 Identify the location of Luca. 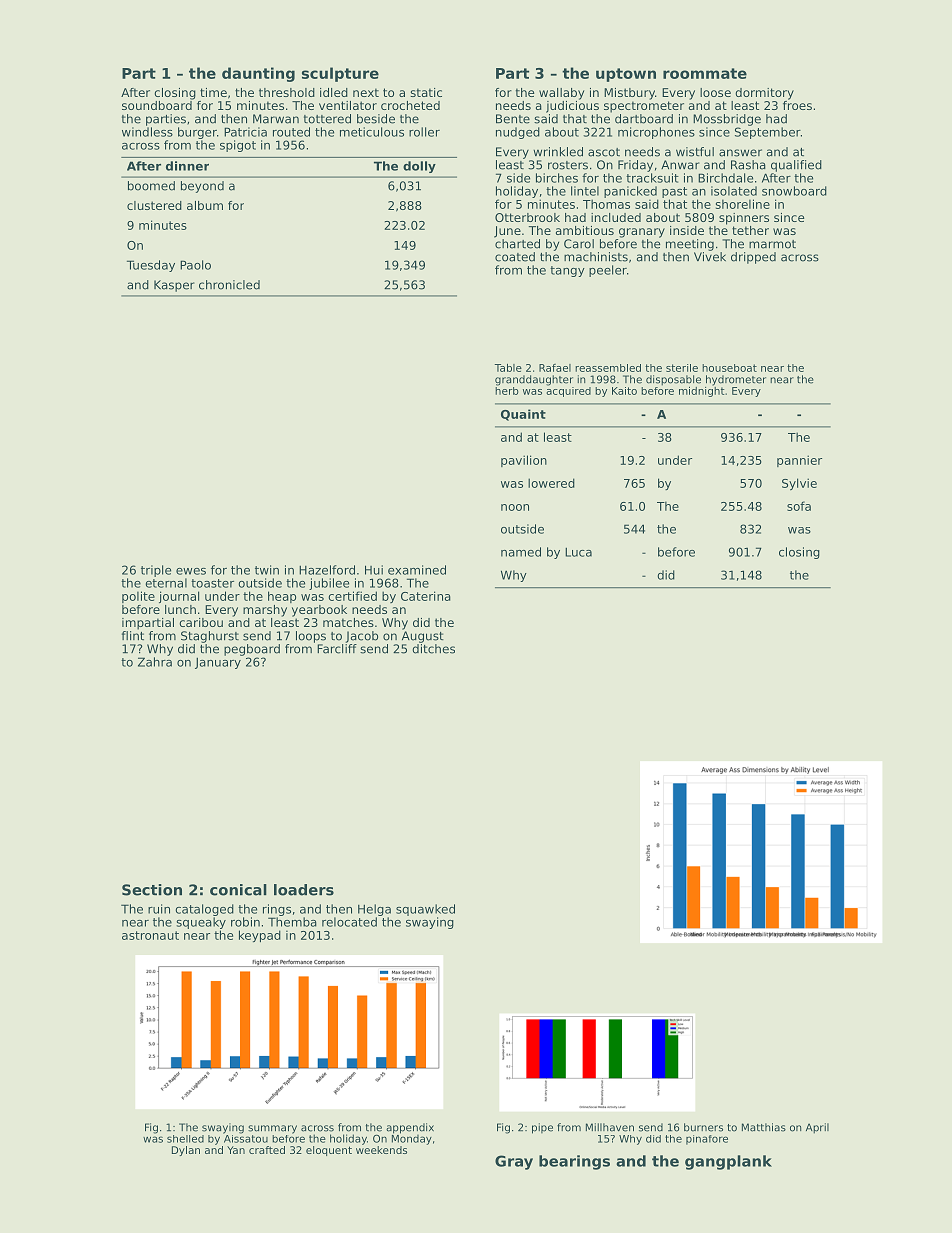
(578, 552).
